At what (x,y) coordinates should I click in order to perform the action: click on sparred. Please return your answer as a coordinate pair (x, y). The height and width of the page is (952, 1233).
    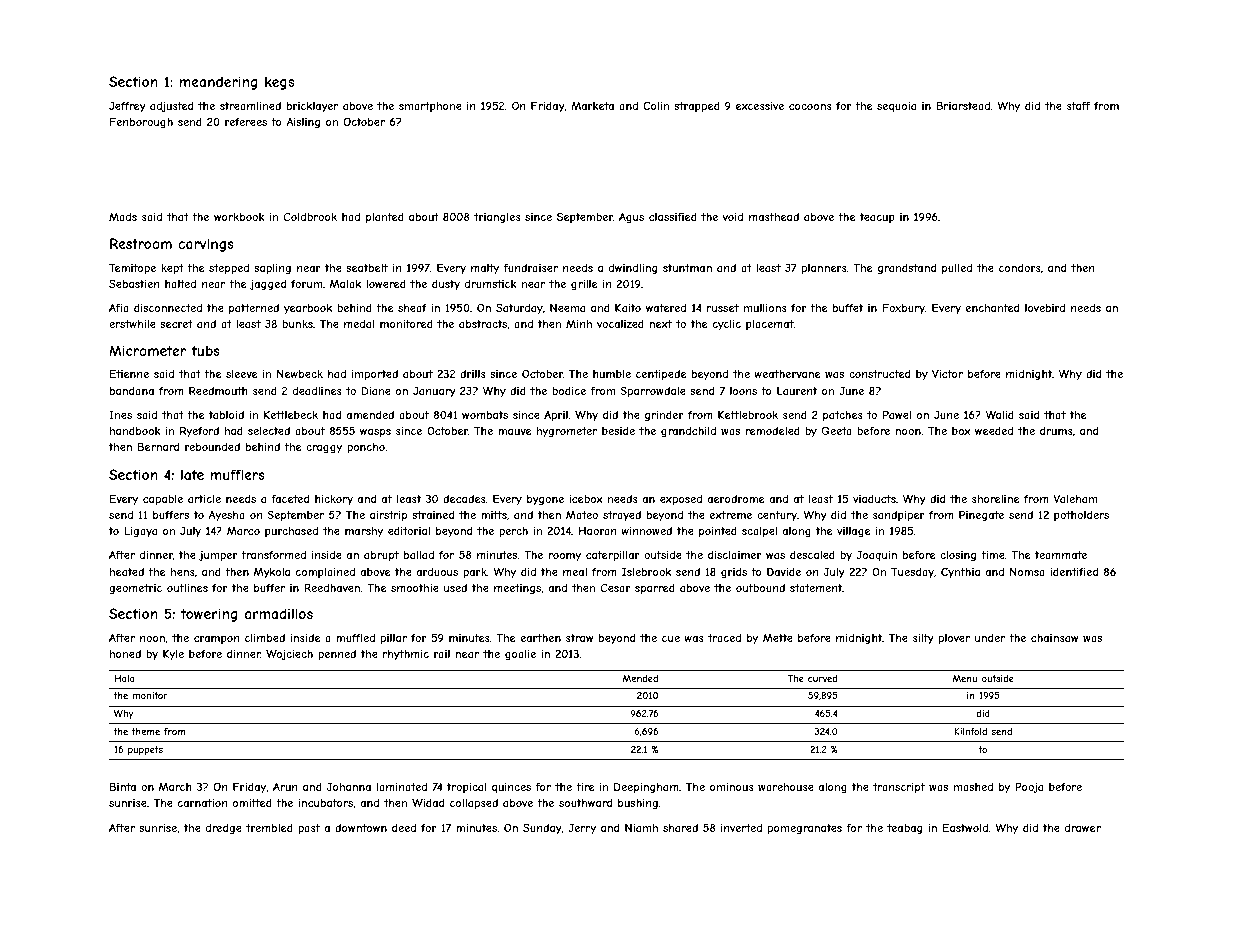
    Looking at the image, I should click on (655, 589).
